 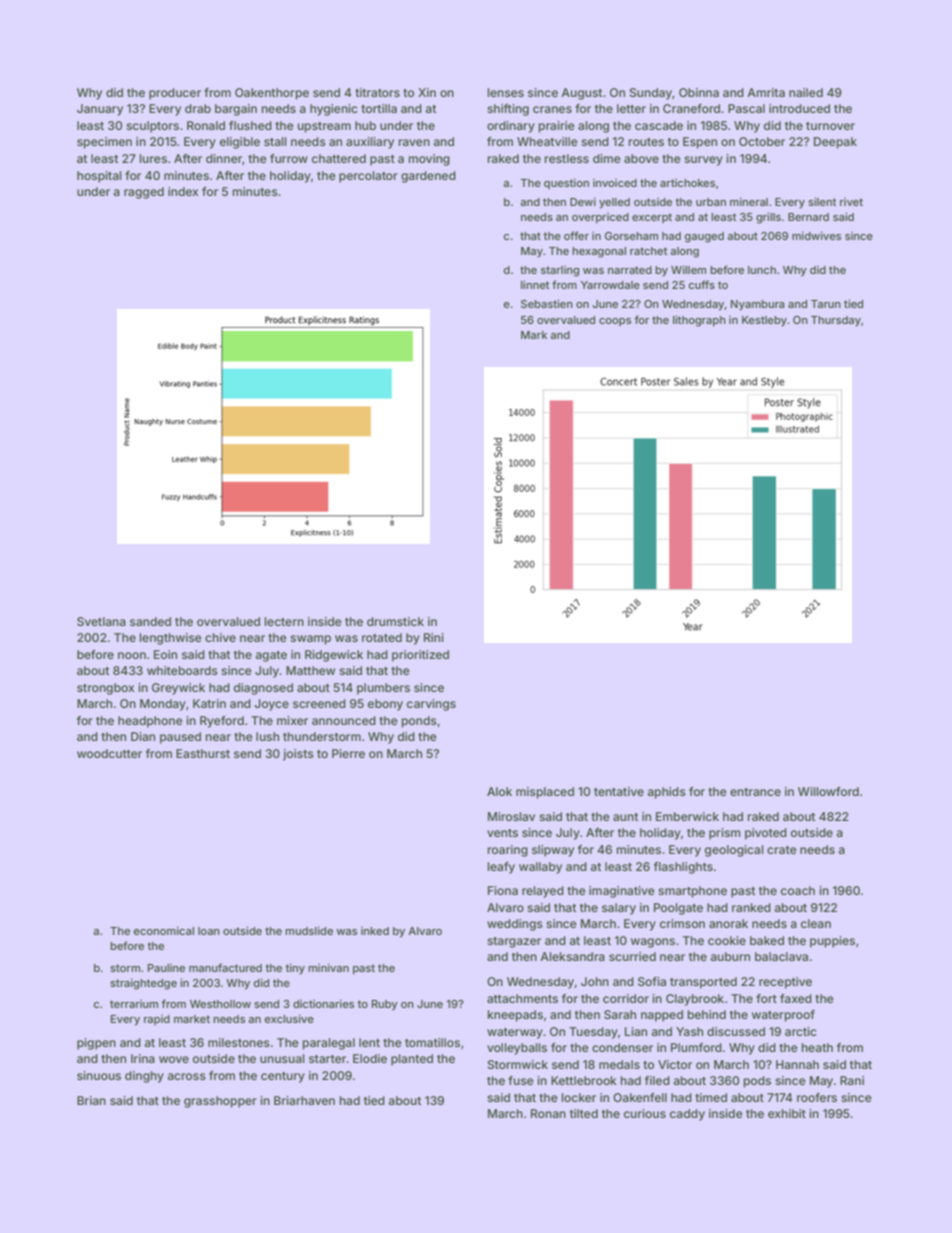 What do you see at coordinates (175, 94) in the page?
I see `producer` at bounding box center [175, 94].
